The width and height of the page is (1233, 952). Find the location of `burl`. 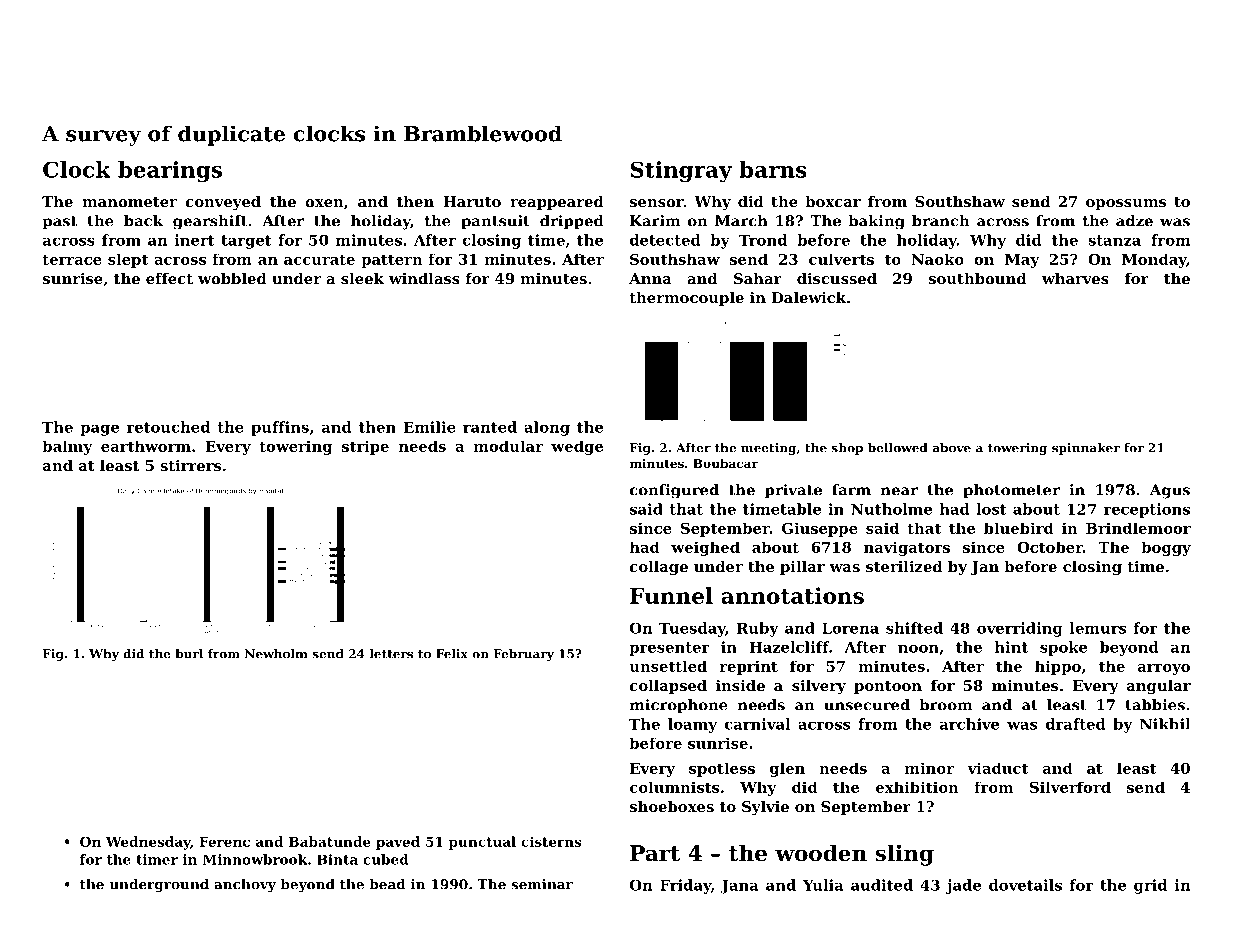

burl is located at coordinates (189, 654).
